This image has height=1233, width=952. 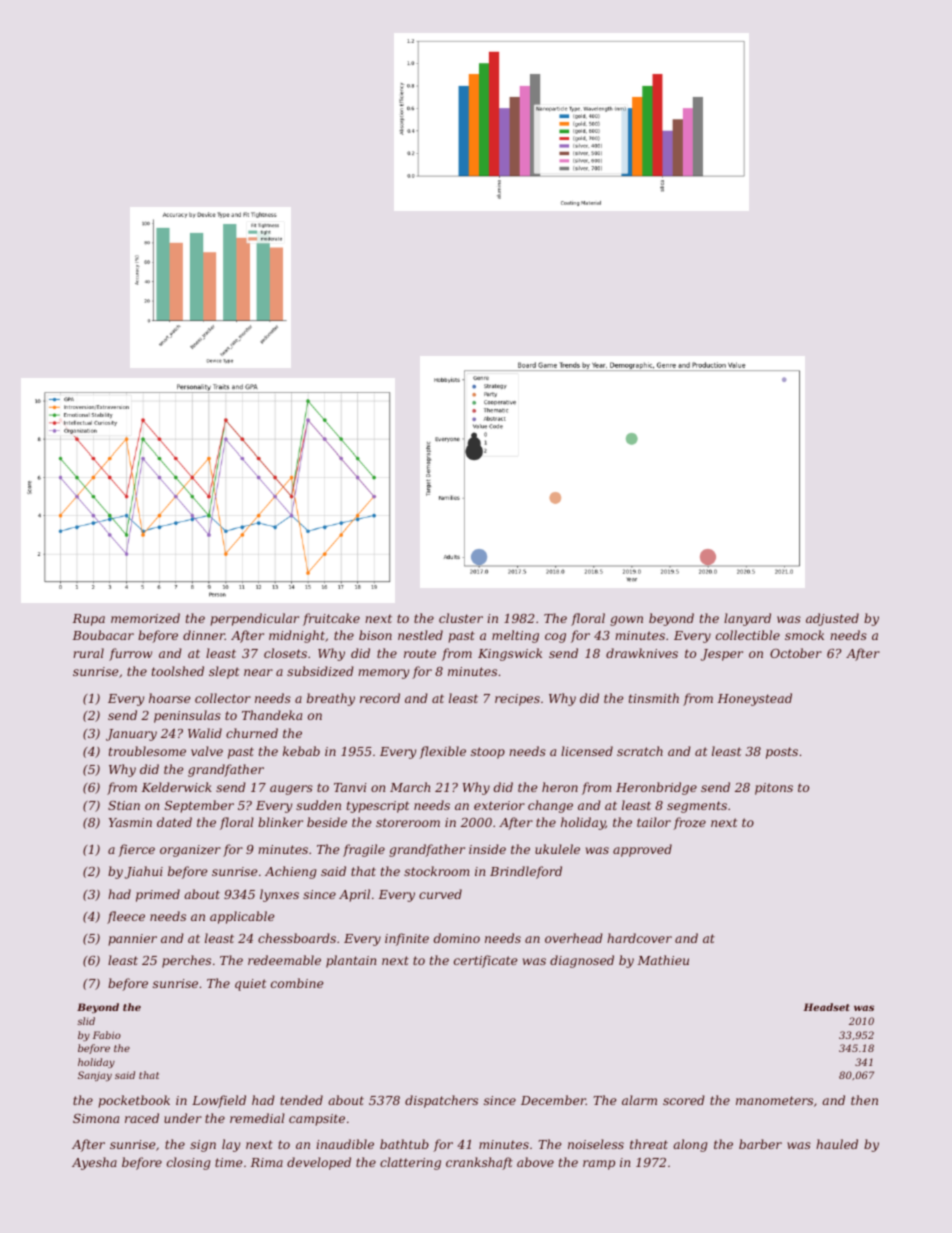 What do you see at coordinates (697, 807) in the image?
I see `segments` at bounding box center [697, 807].
